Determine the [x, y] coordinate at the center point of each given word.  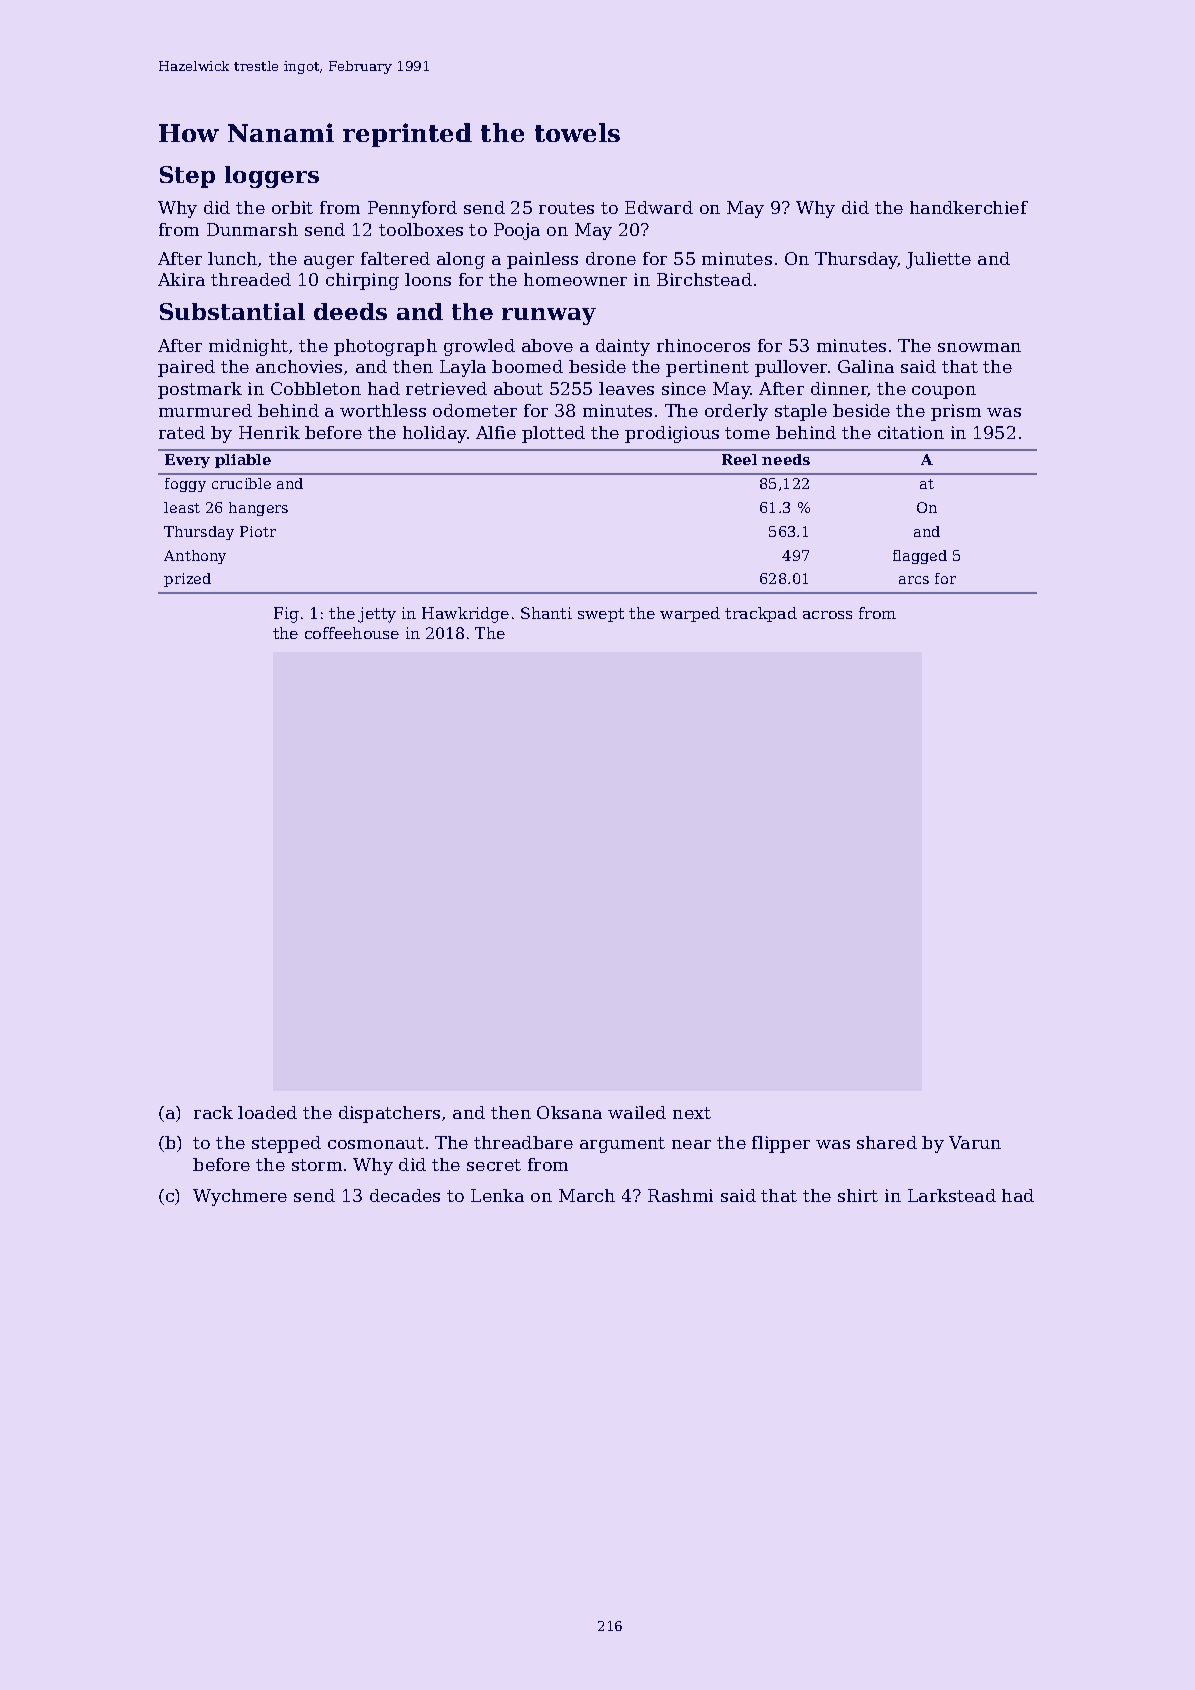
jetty [377, 615]
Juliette [938, 260]
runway [549, 316]
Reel [739, 459]
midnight [248, 347]
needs [786, 459]
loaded [267, 1112]
